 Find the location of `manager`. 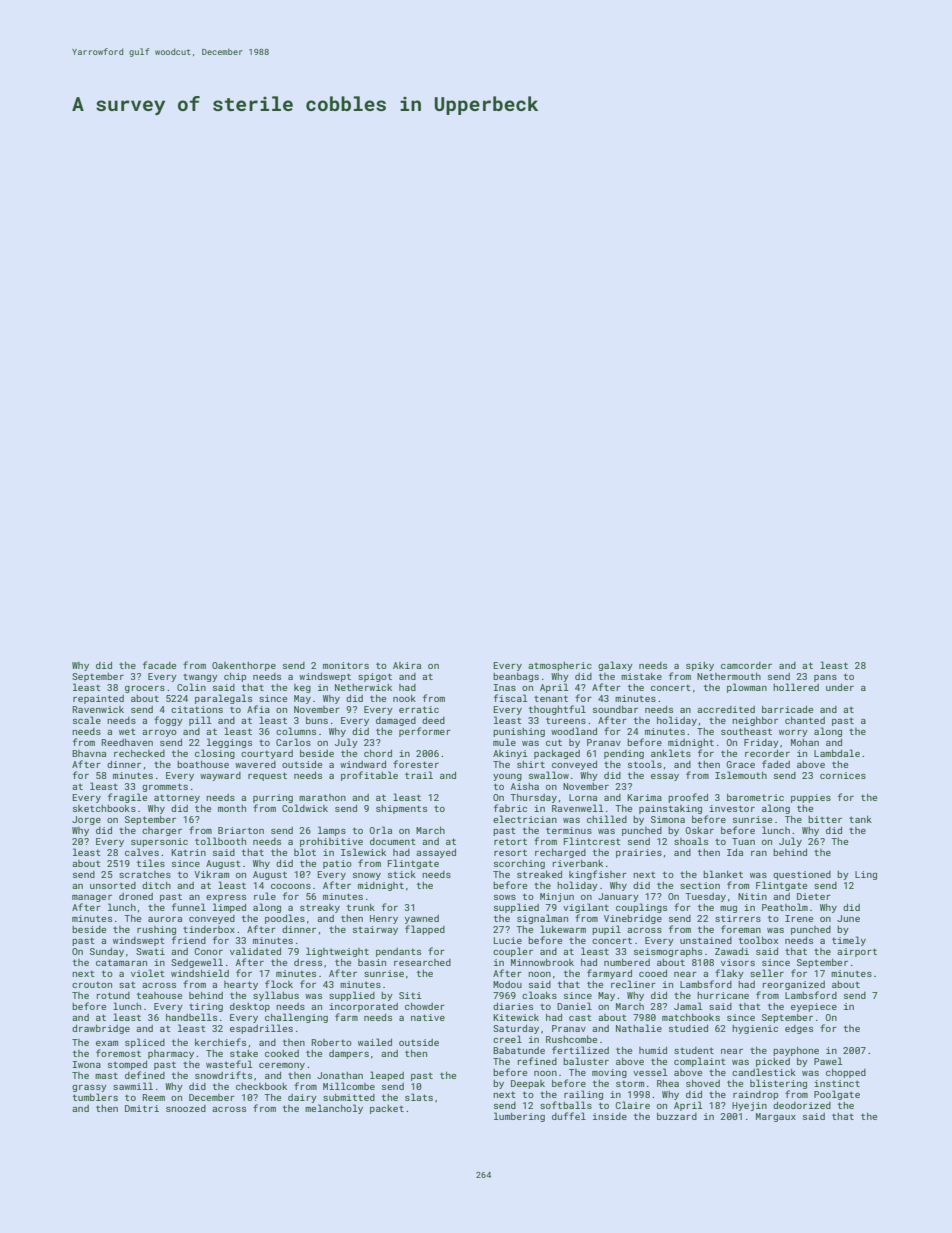

manager is located at coordinates (92, 898).
